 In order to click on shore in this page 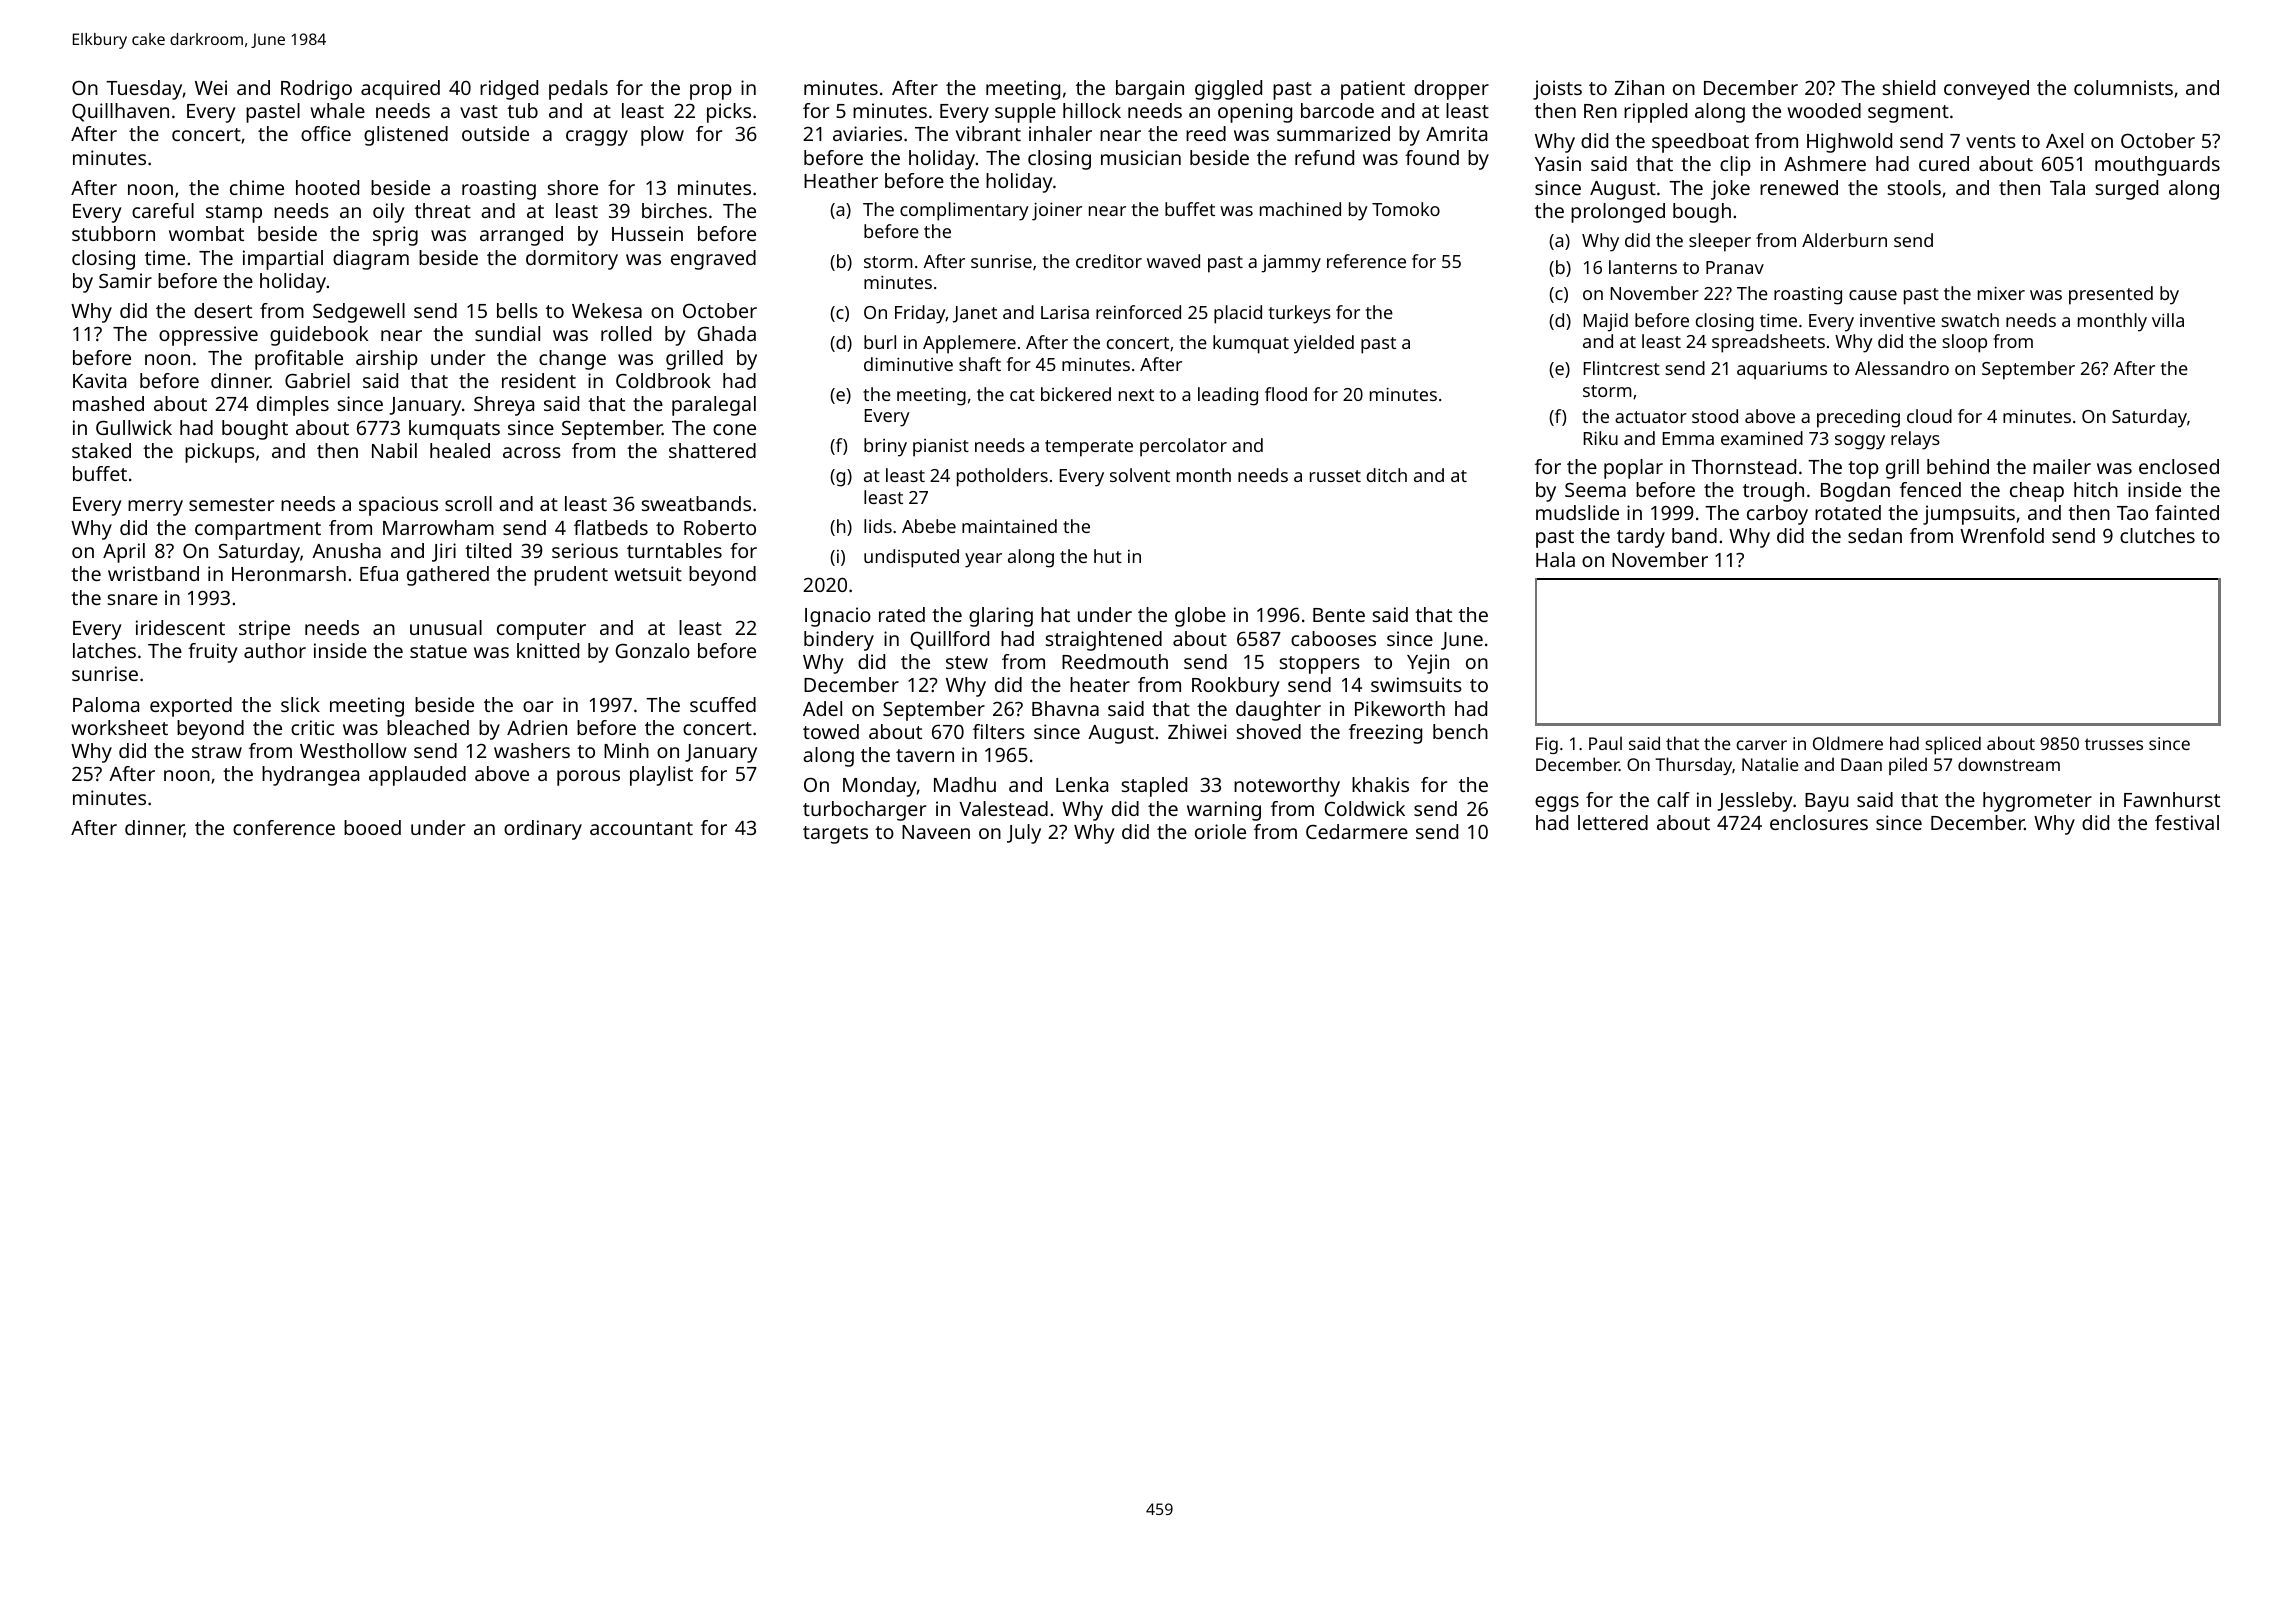, I will do `click(573, 187)`.
